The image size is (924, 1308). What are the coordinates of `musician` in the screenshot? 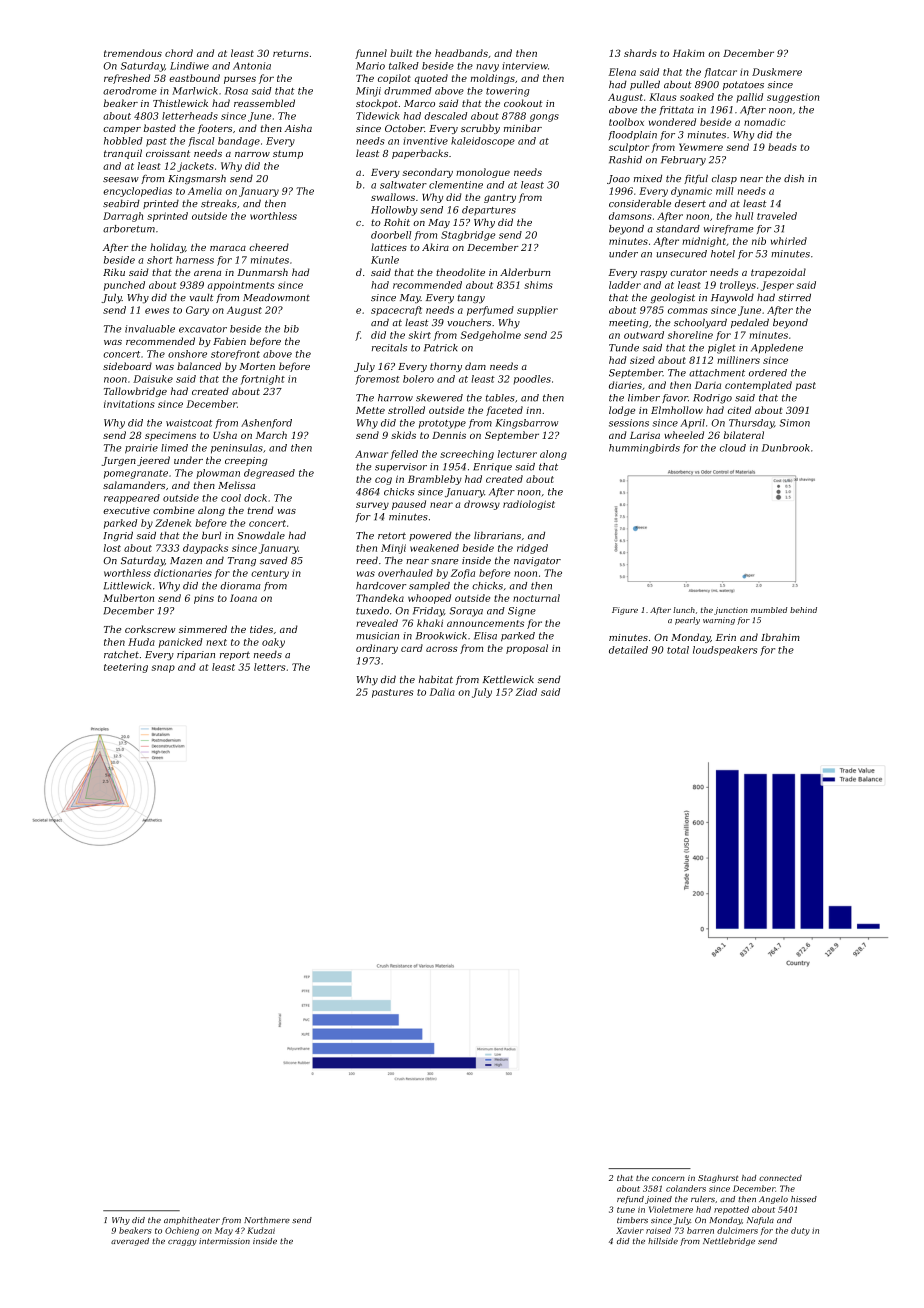 It's located at (377, 636).
